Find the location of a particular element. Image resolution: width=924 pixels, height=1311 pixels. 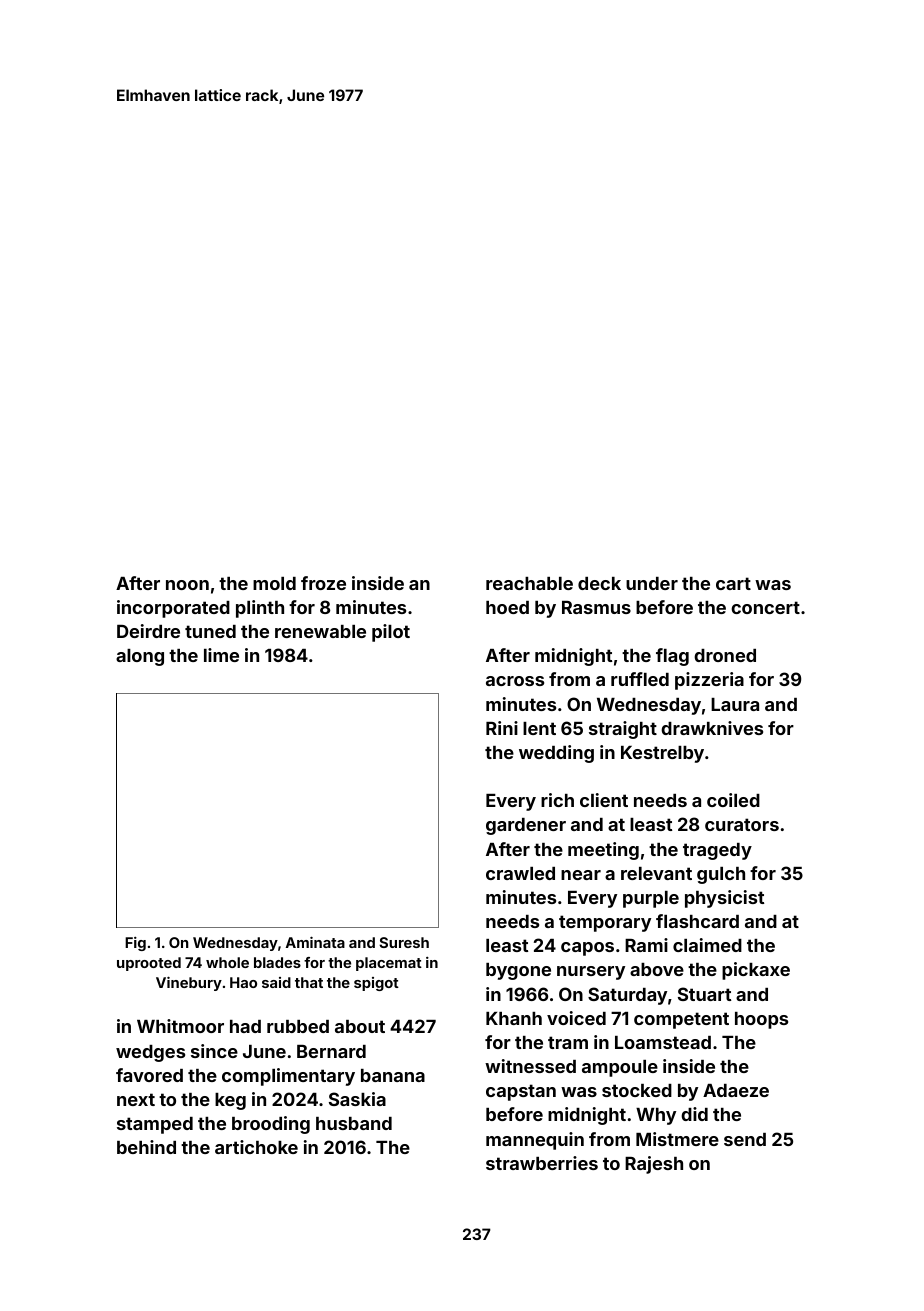

deck is located at coordinates (599, 583).
